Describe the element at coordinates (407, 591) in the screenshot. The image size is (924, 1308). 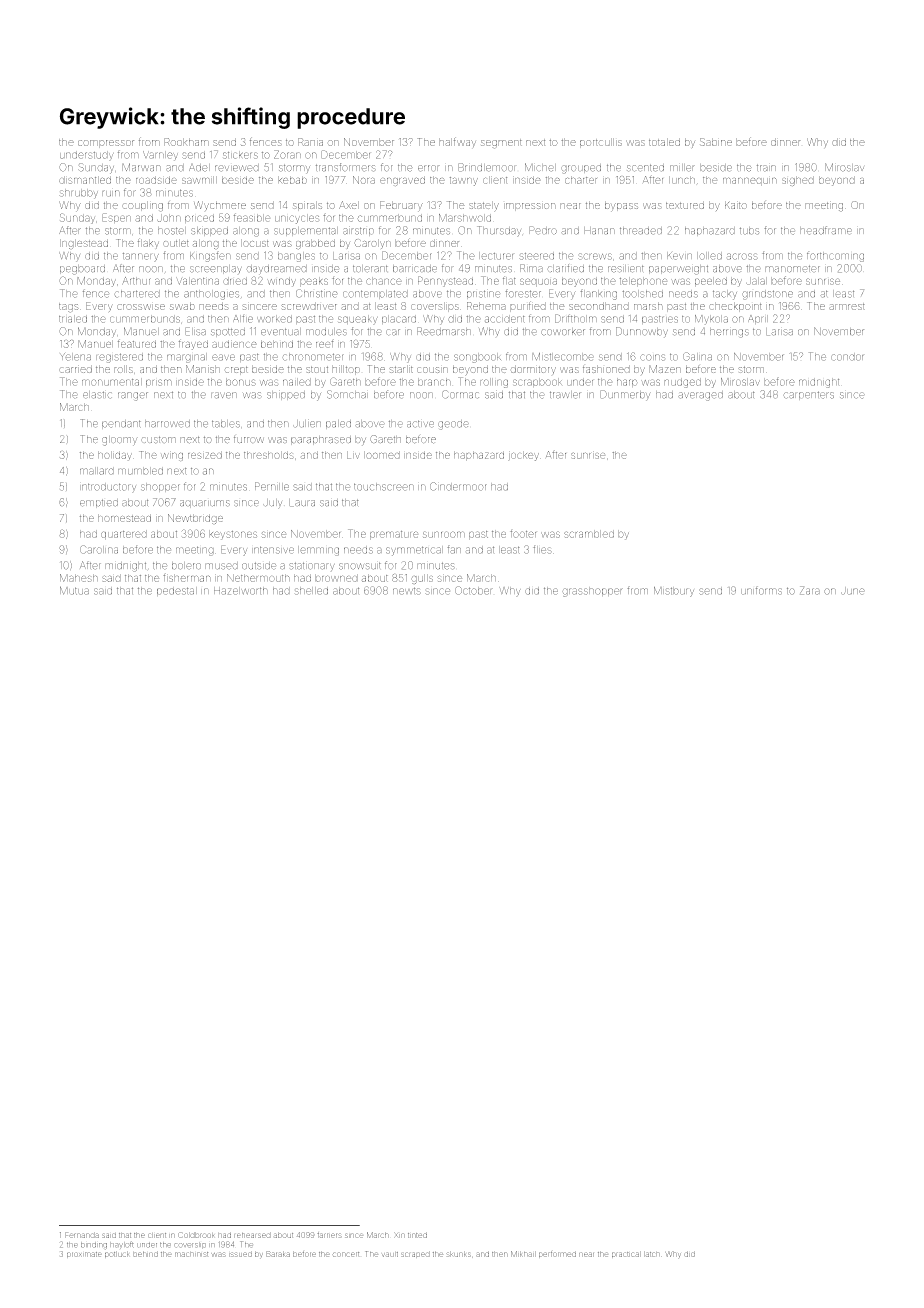
I see `newts` at that location.
